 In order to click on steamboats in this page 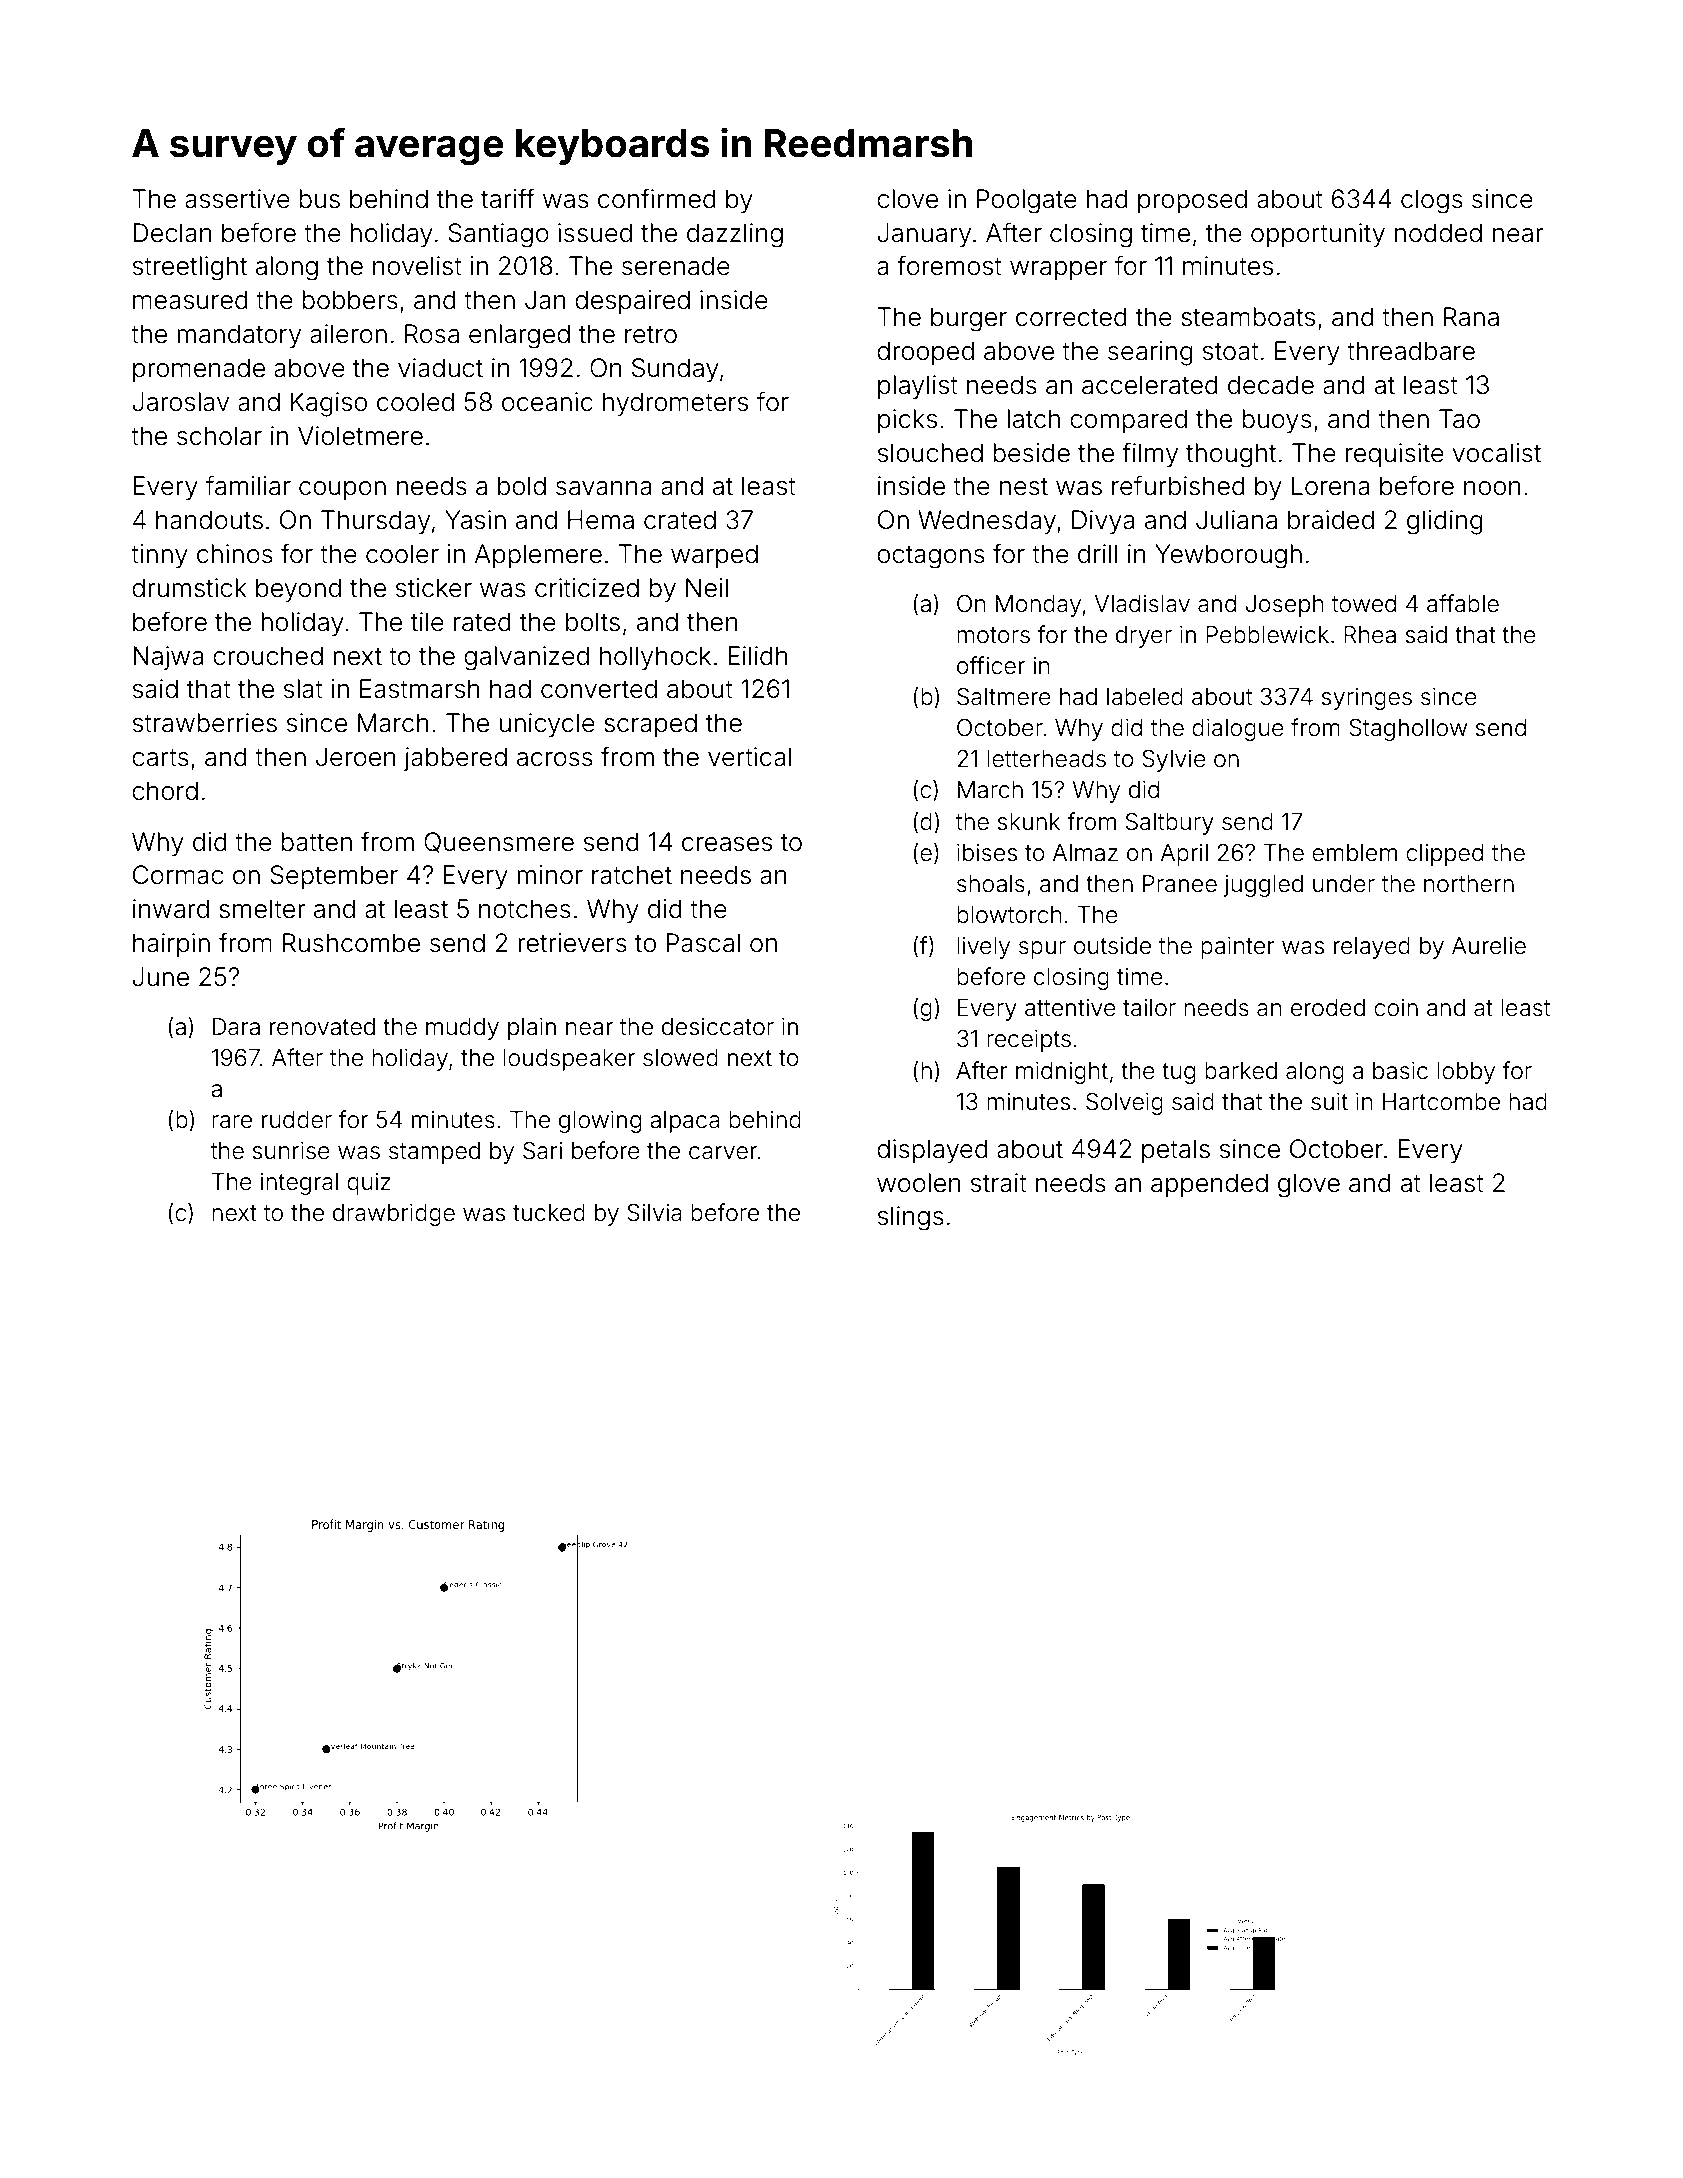, I will do `click(1248, 317)`.
